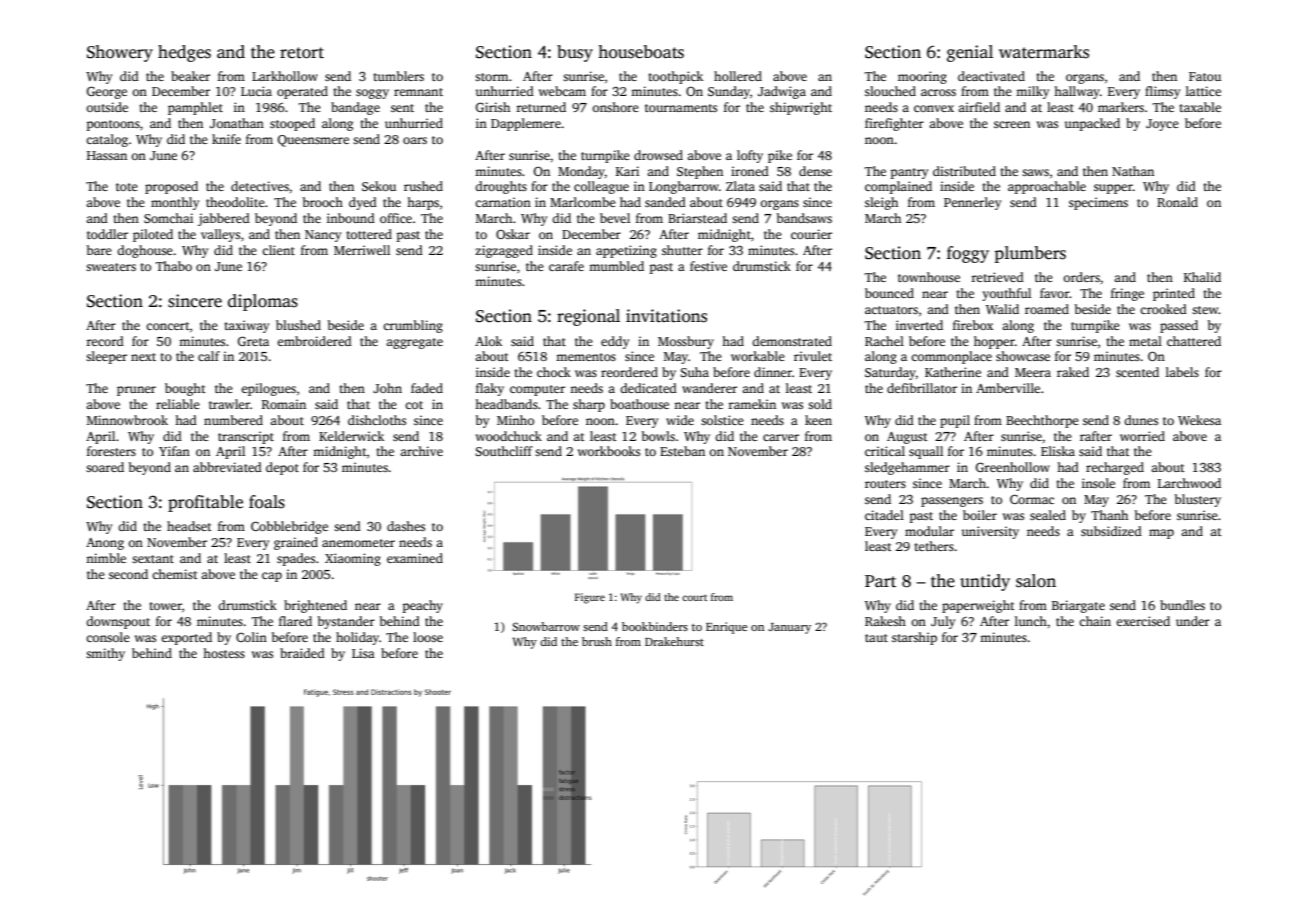  I want to click on Khalid, so click(1202, 277).
